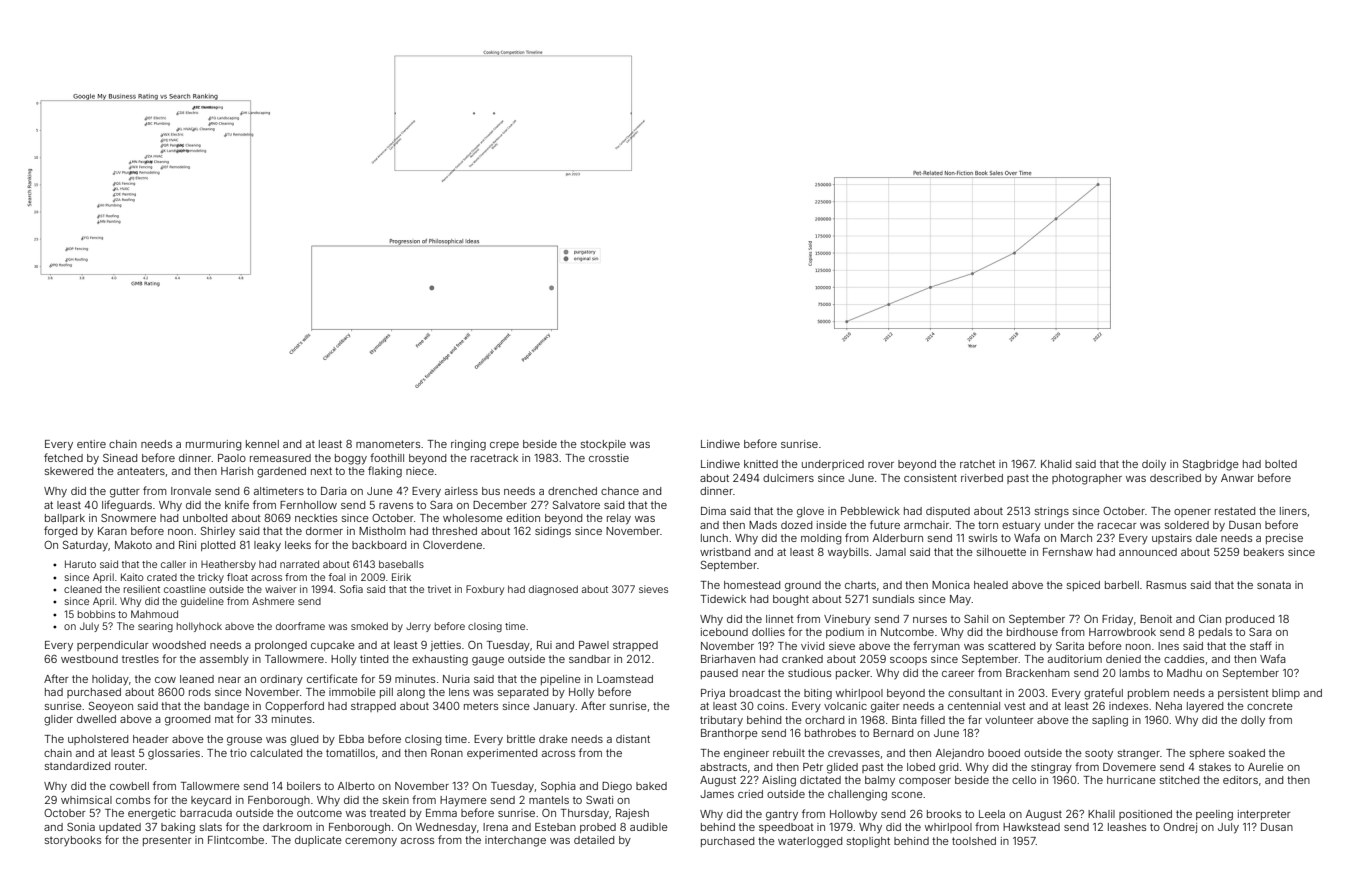  Describe the element at coordinates (1211, 465) in the page. I see `Stagbridge` at that location.
